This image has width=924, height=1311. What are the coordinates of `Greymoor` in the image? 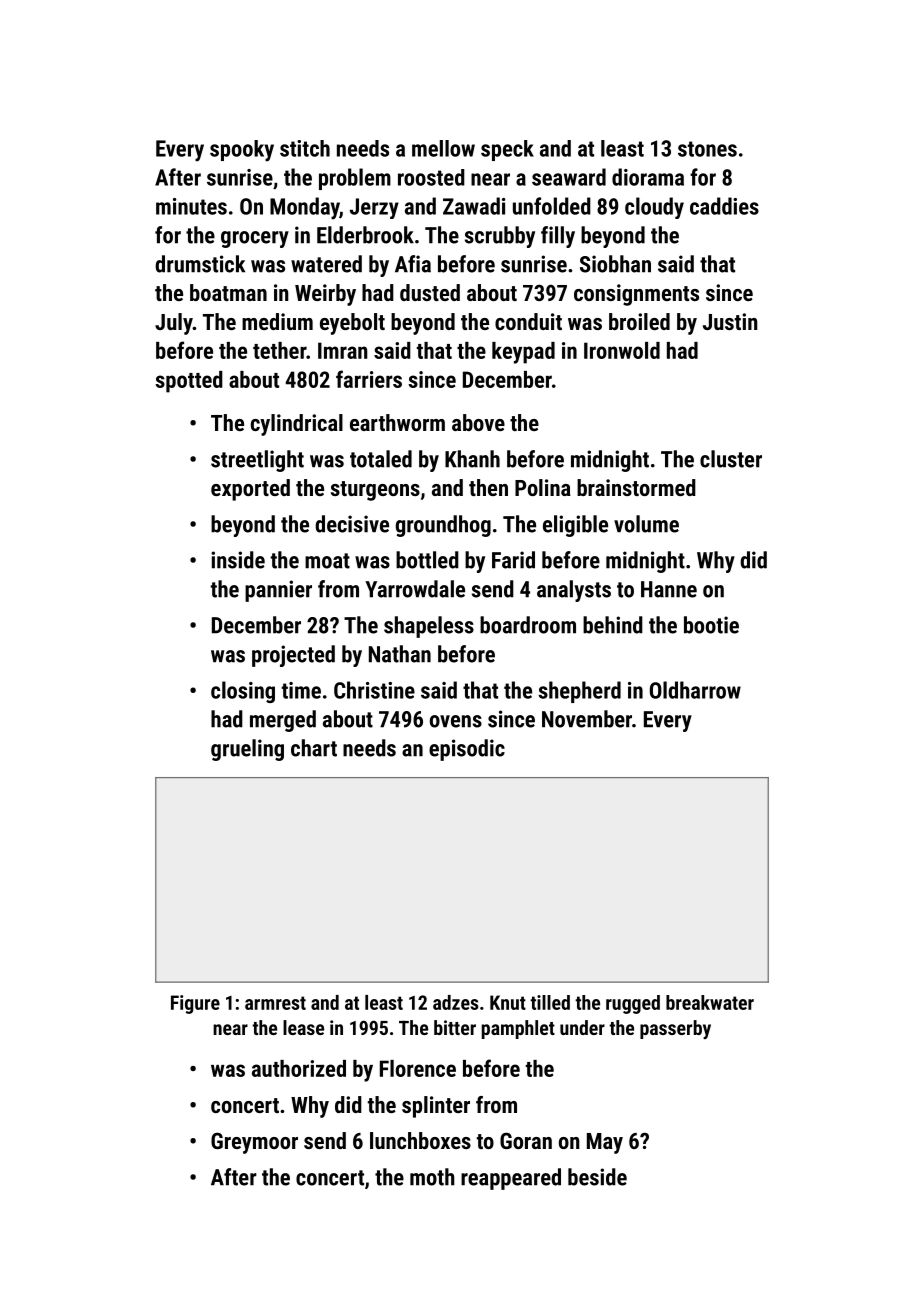 It's located at (254, 1143).
